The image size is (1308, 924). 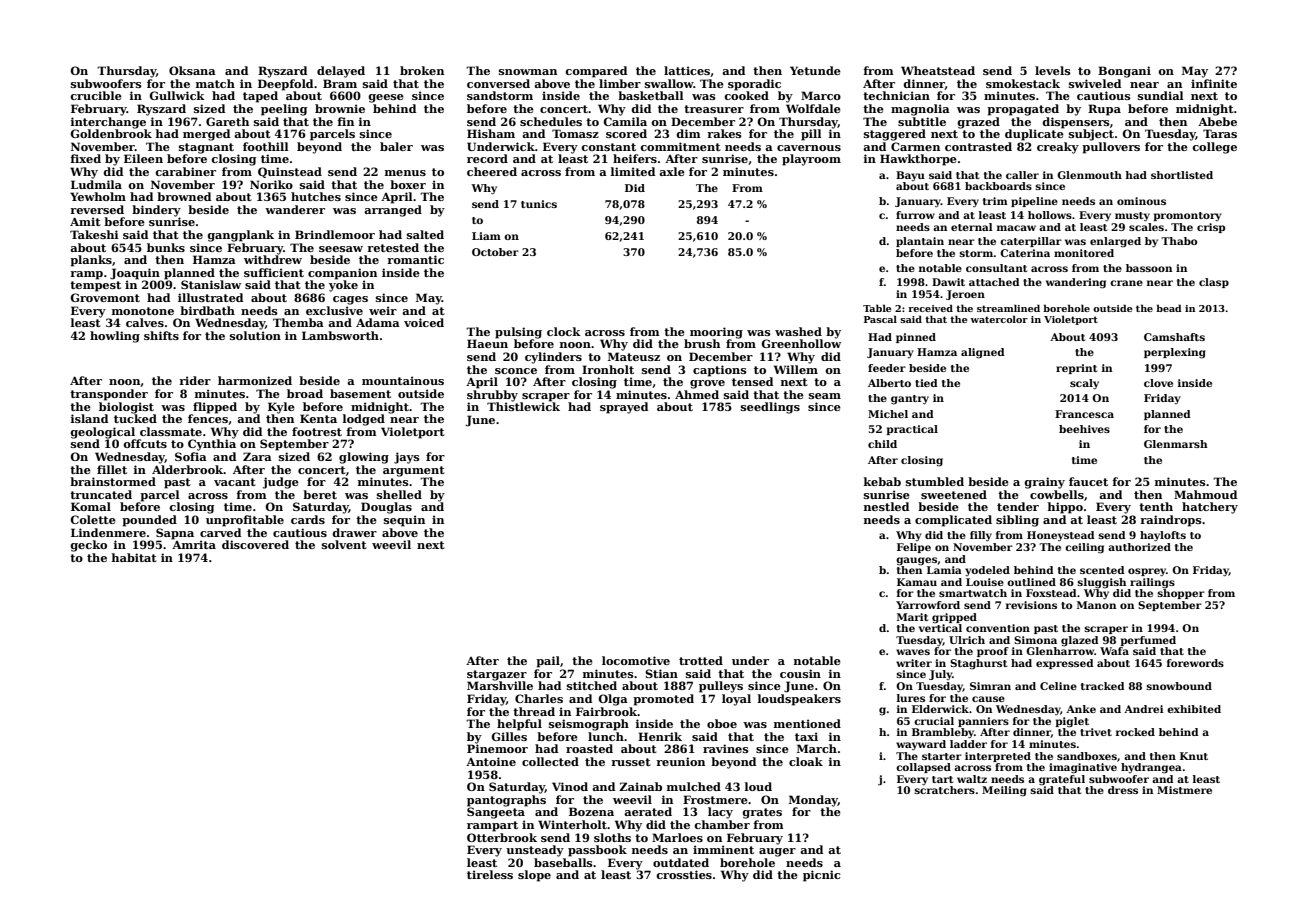 I want to click on playroom, so click(x=811, y=160).
